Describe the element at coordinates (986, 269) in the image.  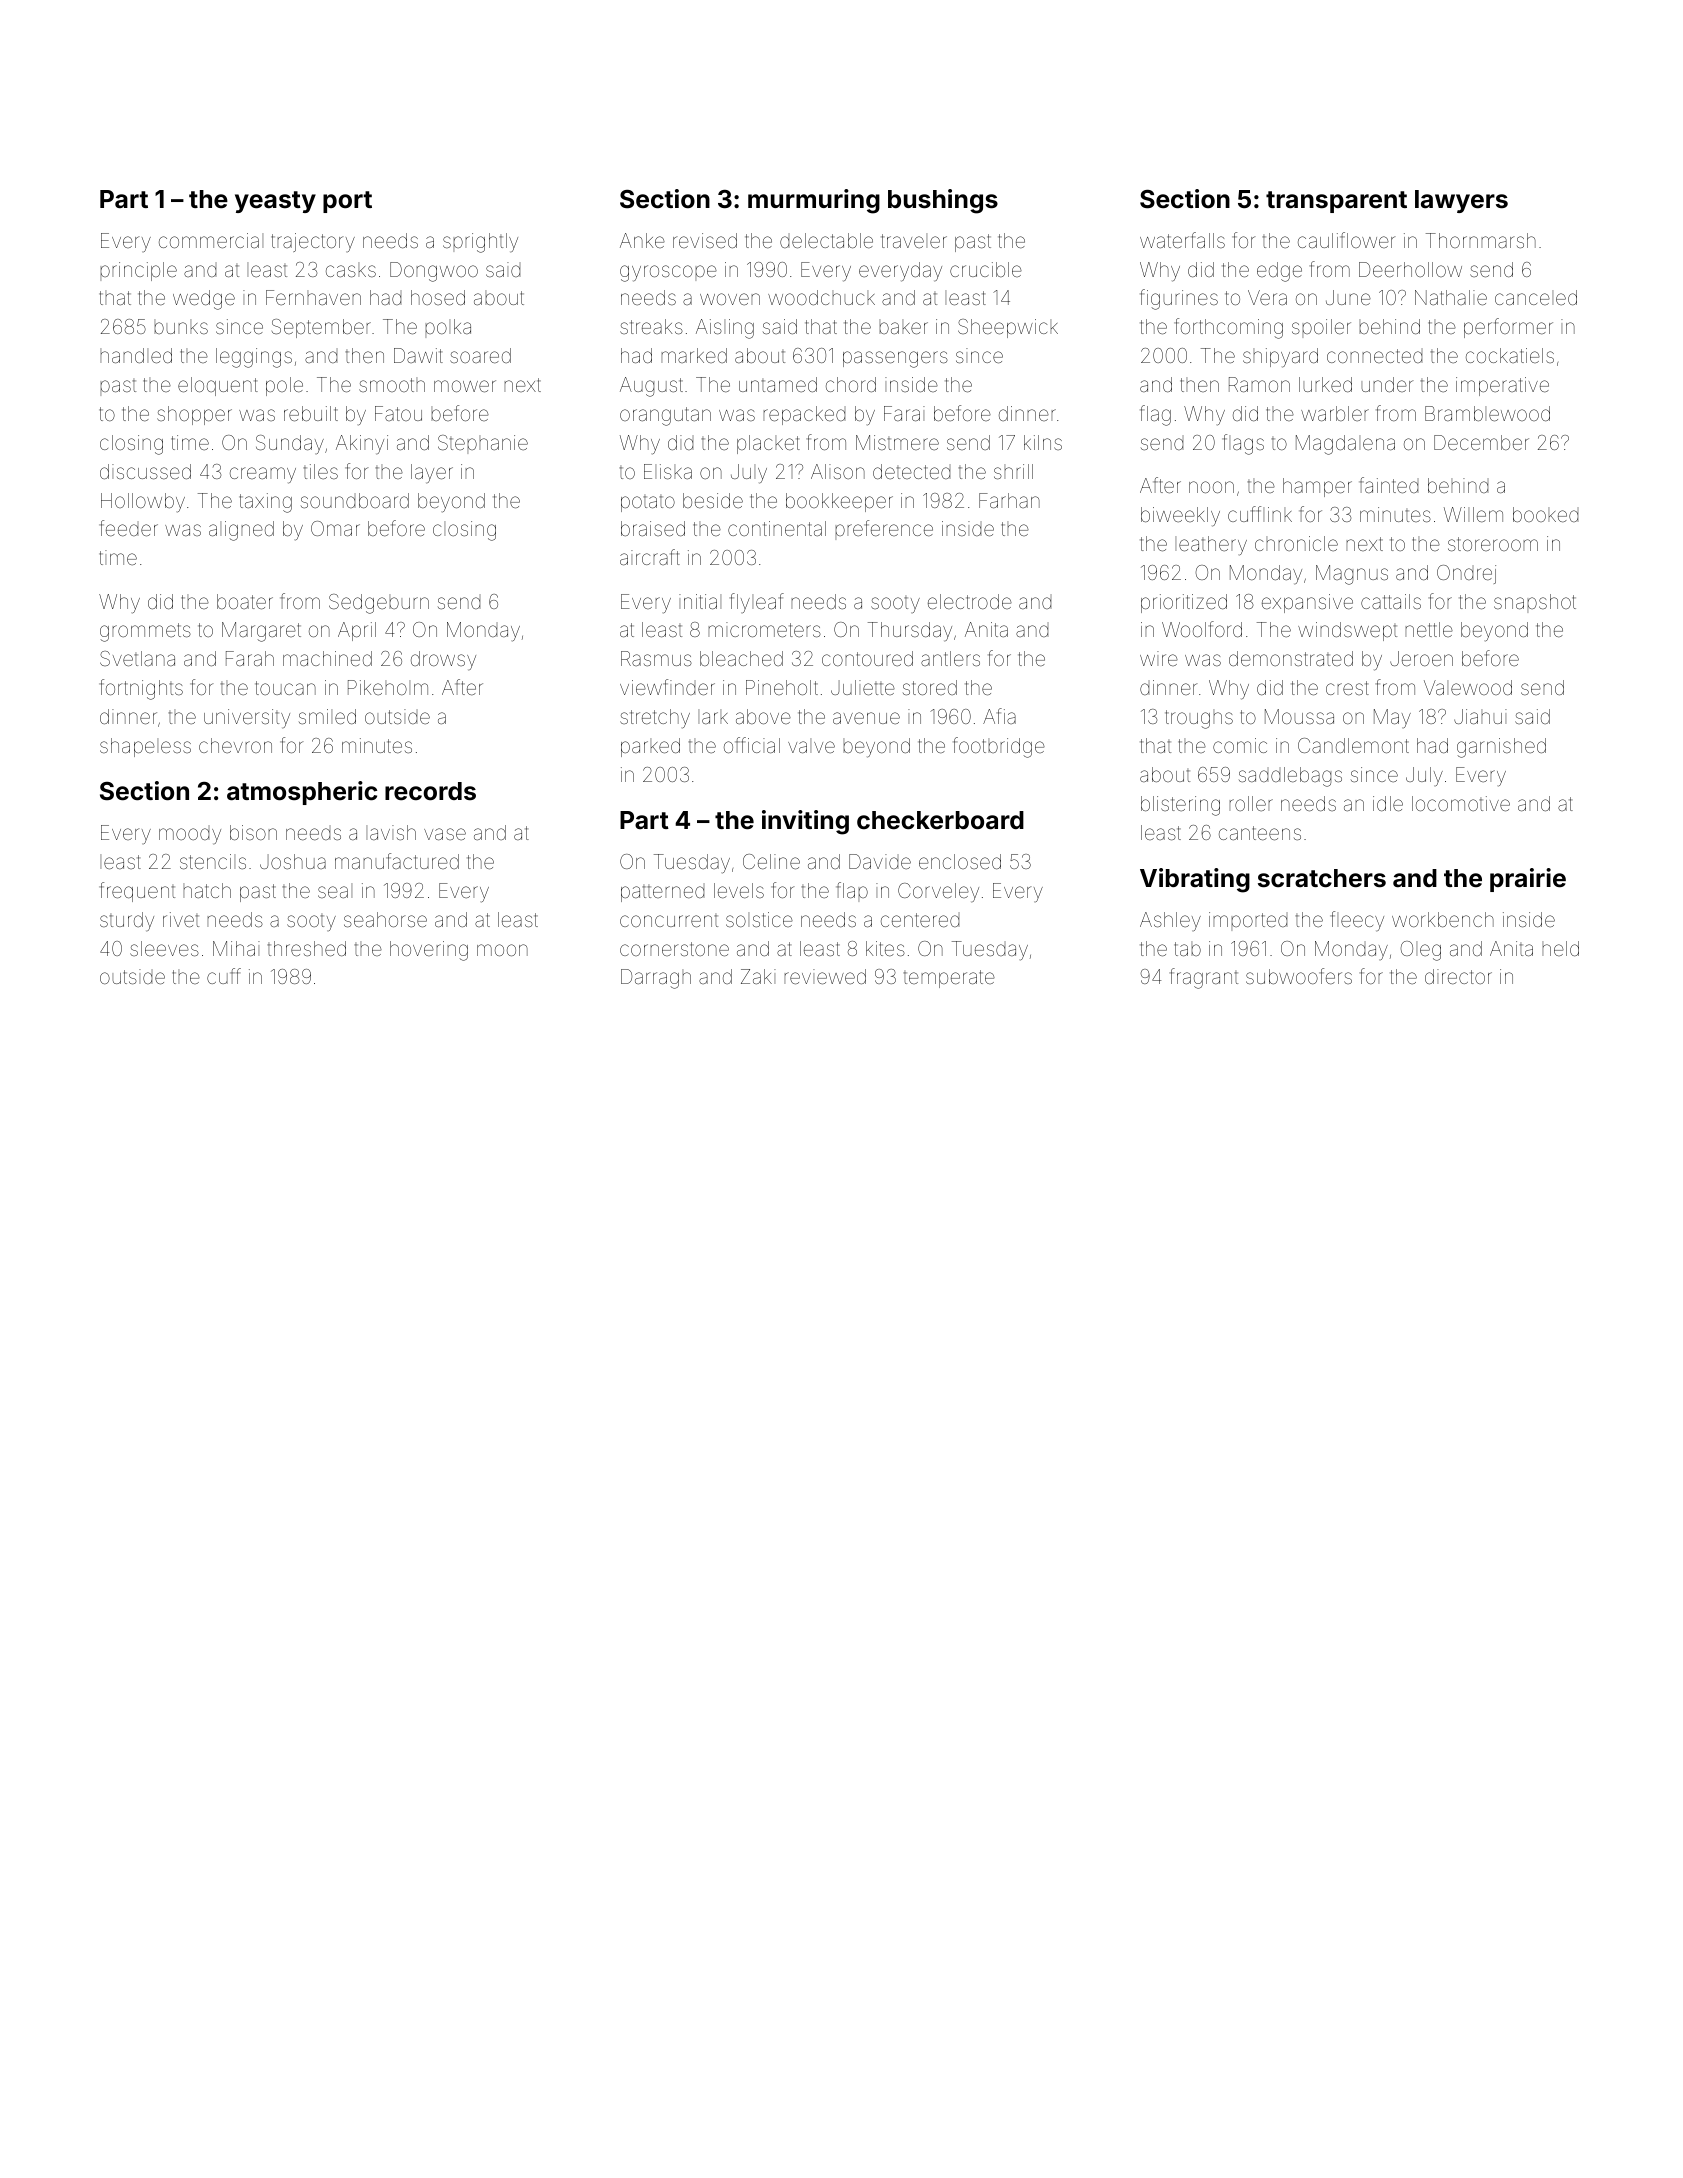
I see `crucible` at that location.
